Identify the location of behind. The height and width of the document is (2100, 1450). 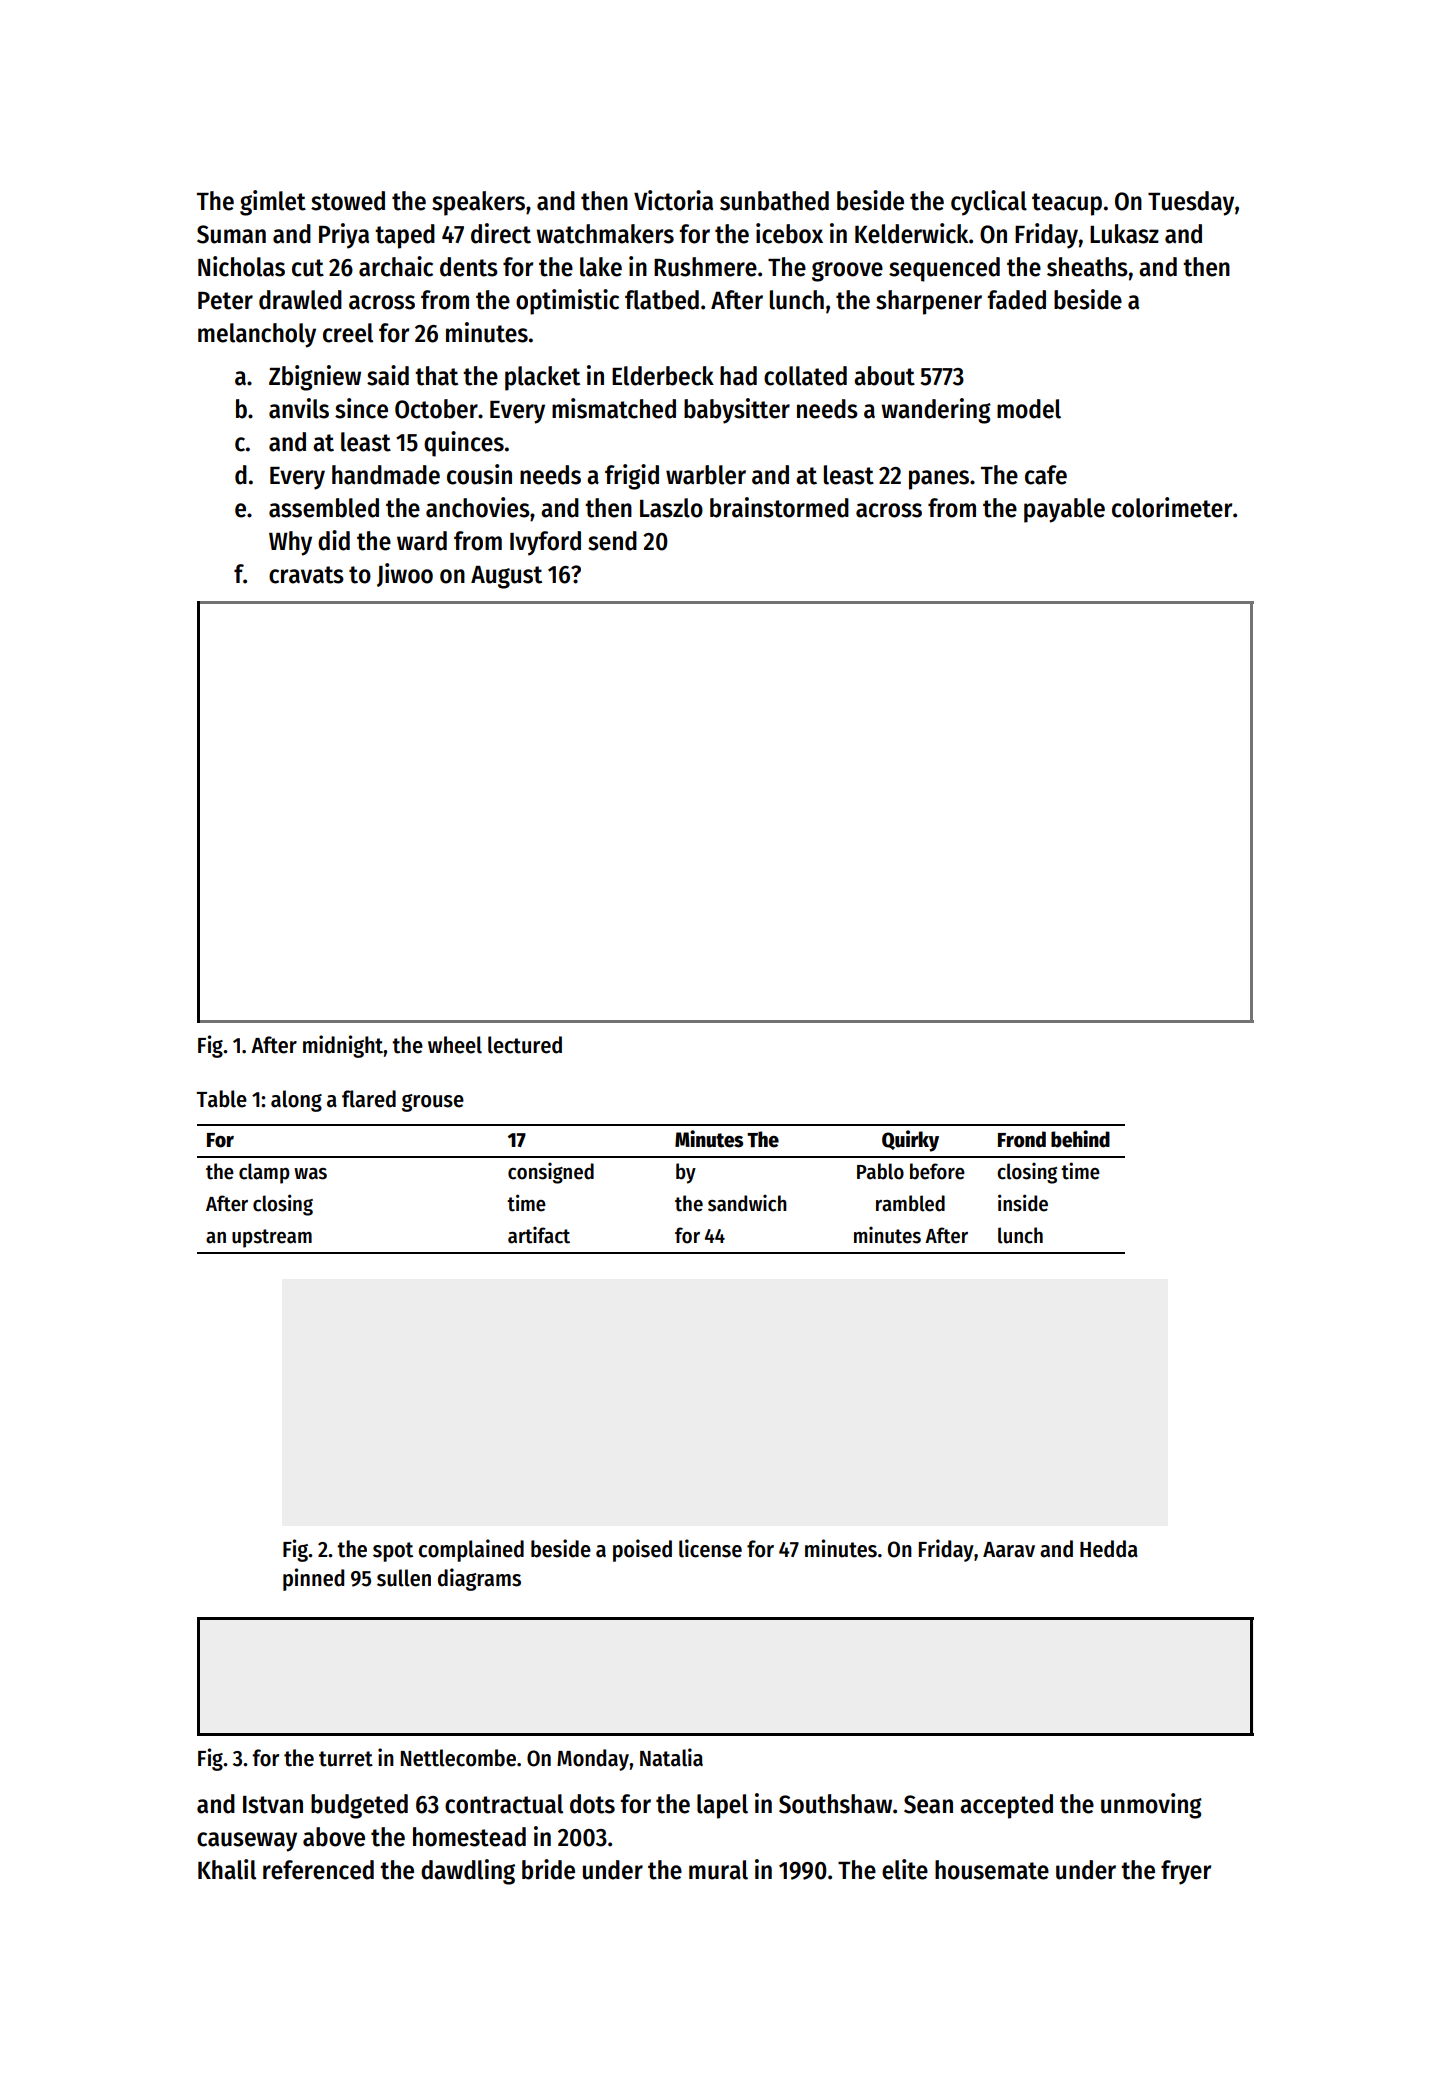
(1080, 1139).
